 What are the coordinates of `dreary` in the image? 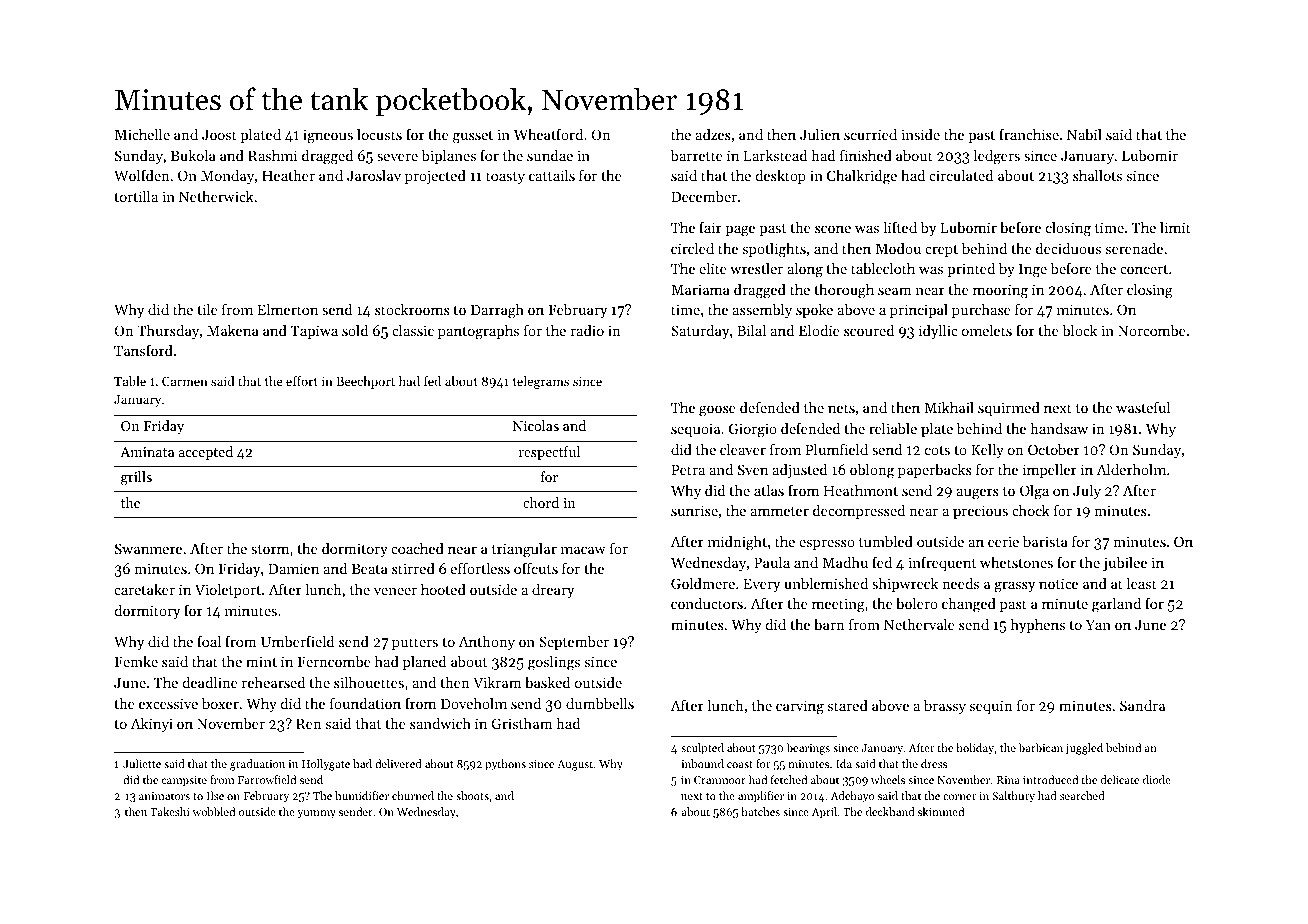 It's located at (553, 591).
